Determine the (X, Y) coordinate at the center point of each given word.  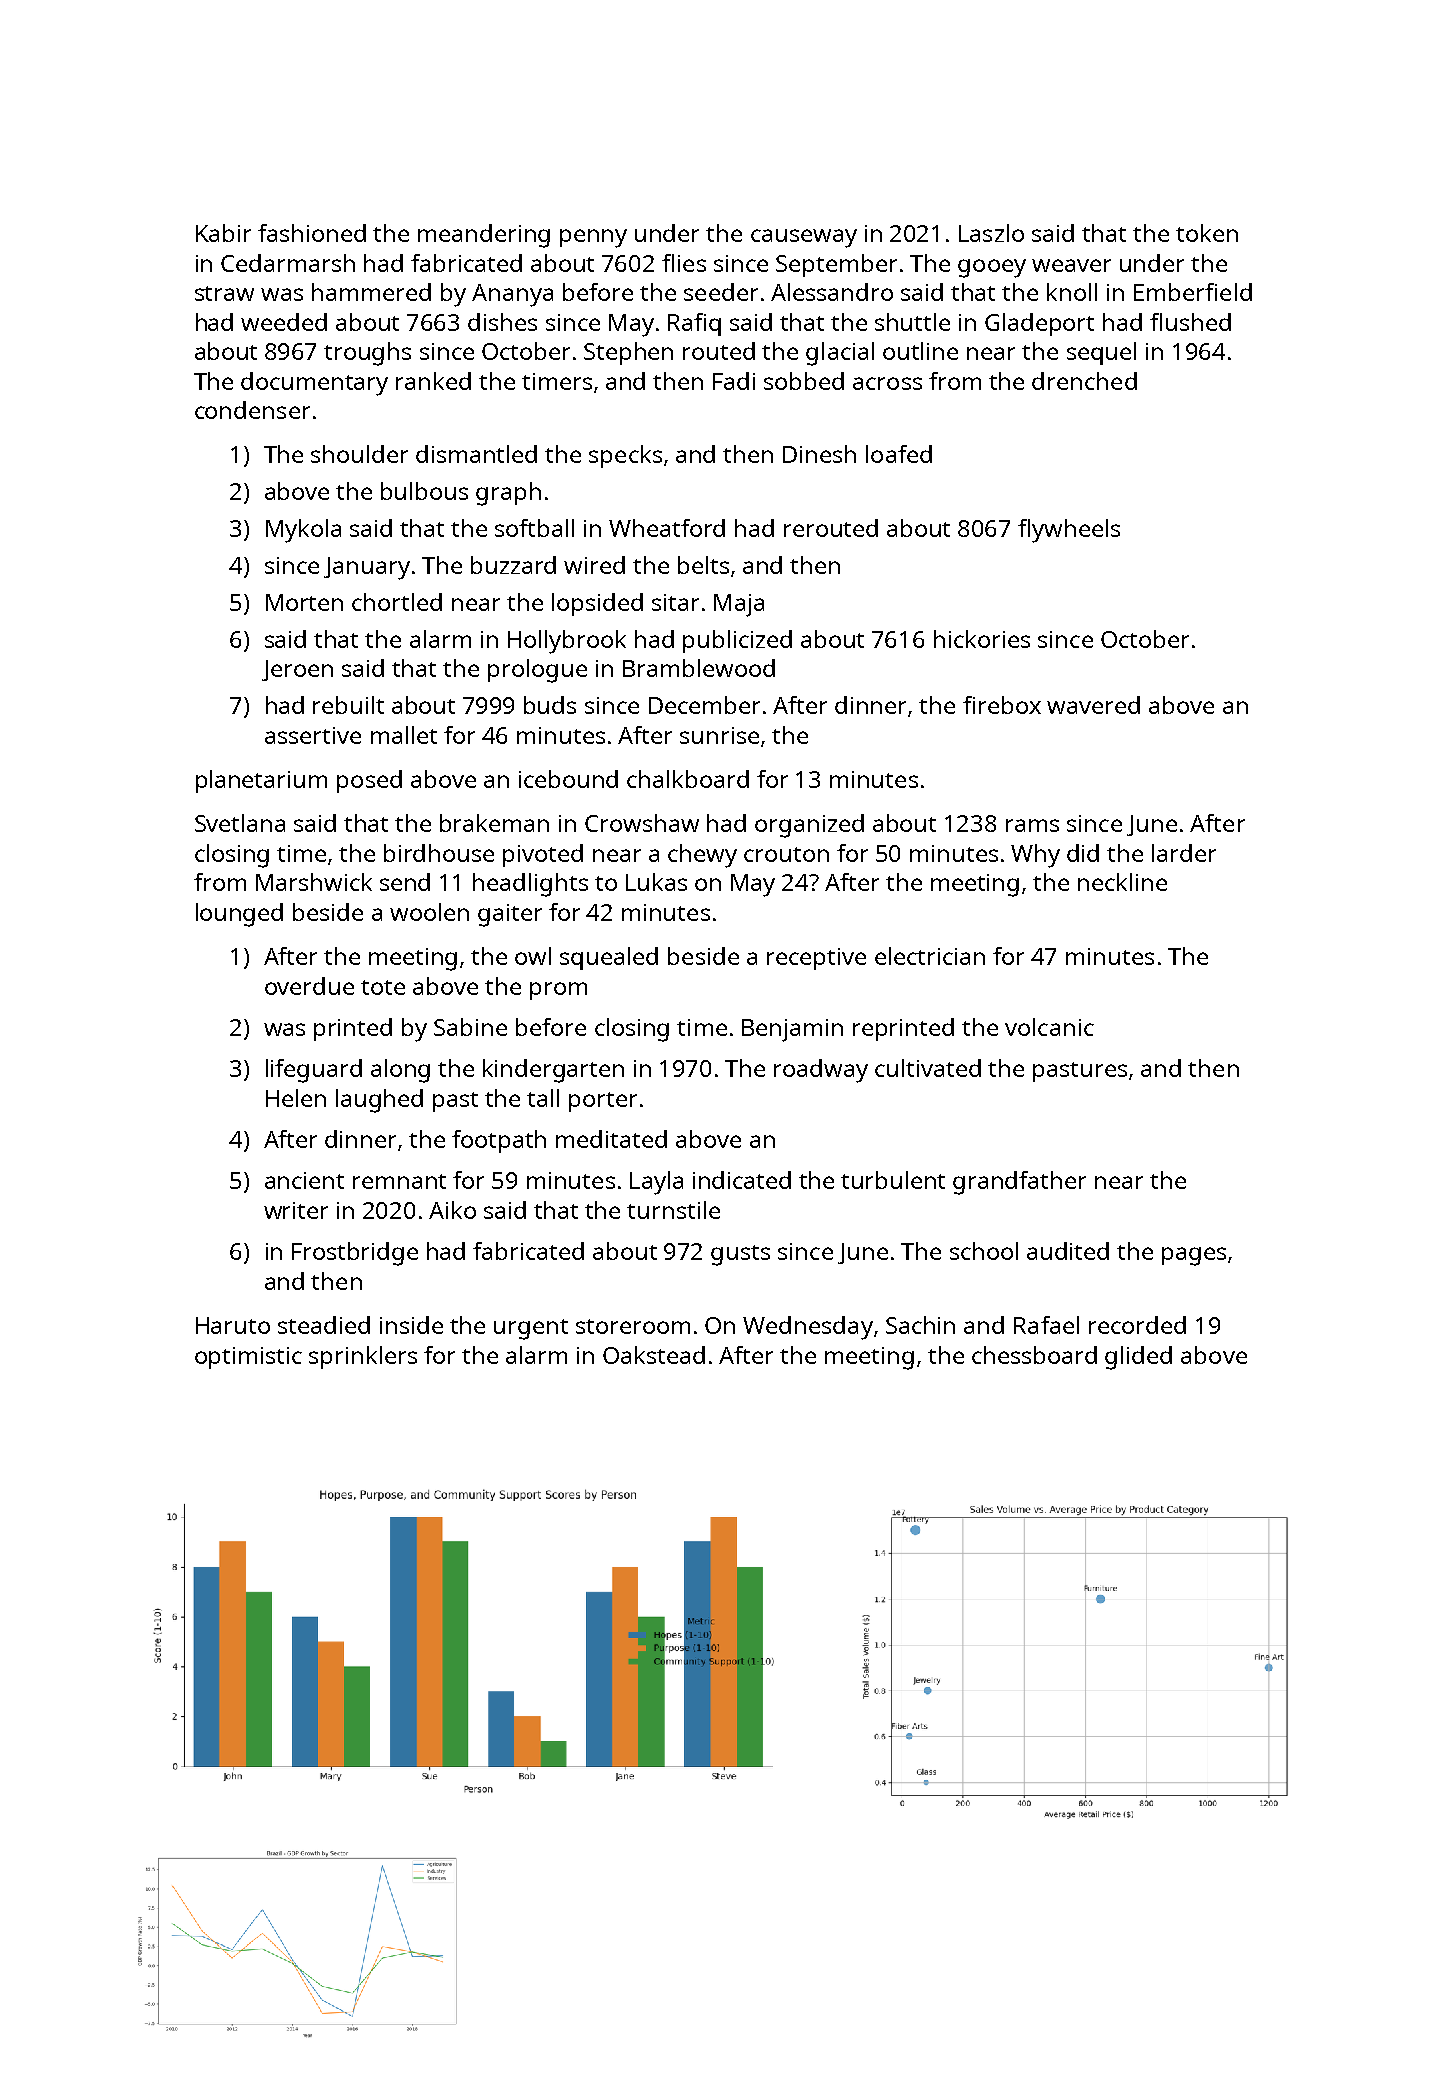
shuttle (912, 322)
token (1207, 233)
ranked (433, 381)
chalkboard (688, 779)
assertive (313, 735)
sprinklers (363, 1357)
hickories (982, 639)
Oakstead (654, 1355)
